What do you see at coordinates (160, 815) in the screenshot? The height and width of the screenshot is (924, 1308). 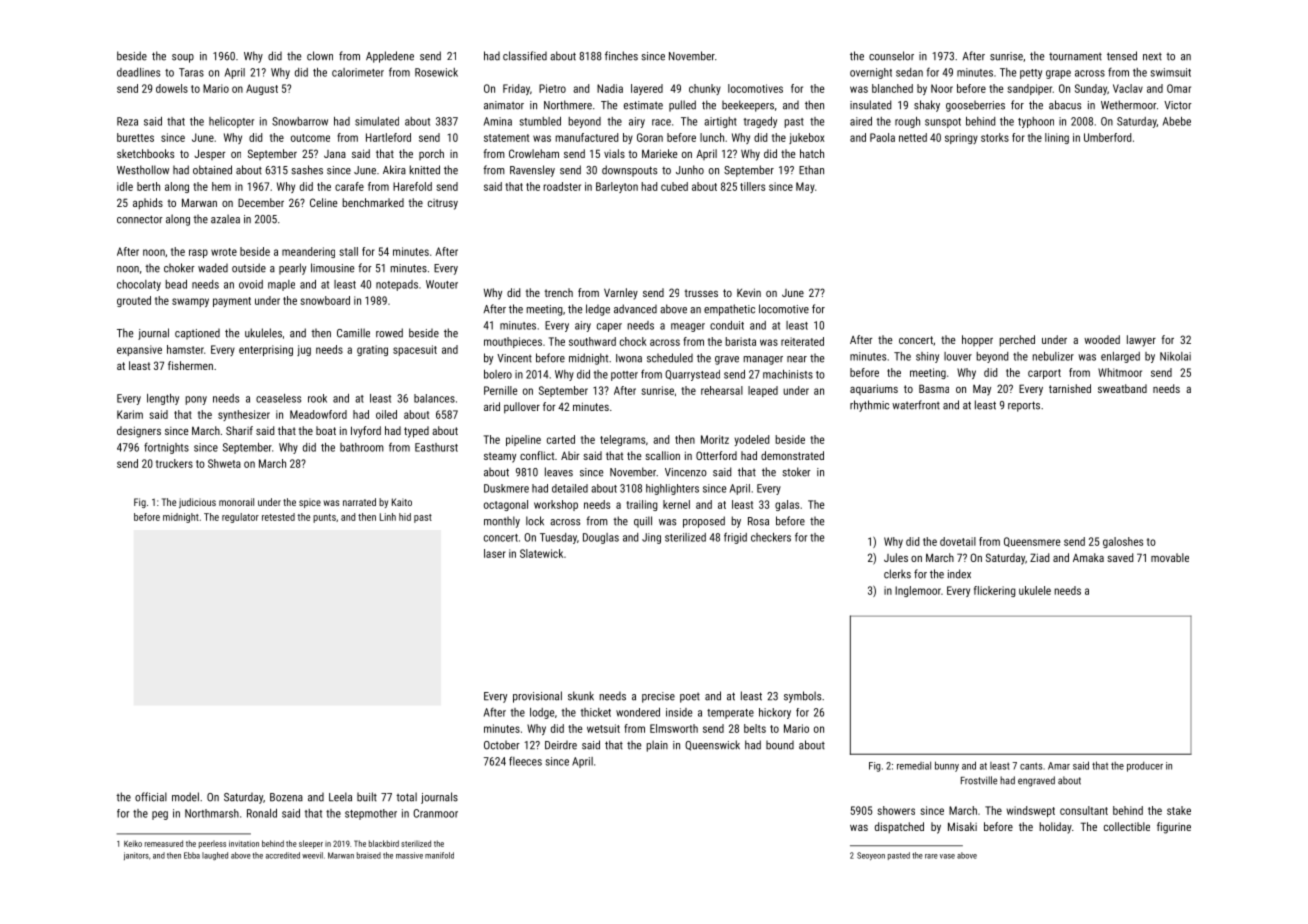 I see `peg` at bounding box center [160, 815].
